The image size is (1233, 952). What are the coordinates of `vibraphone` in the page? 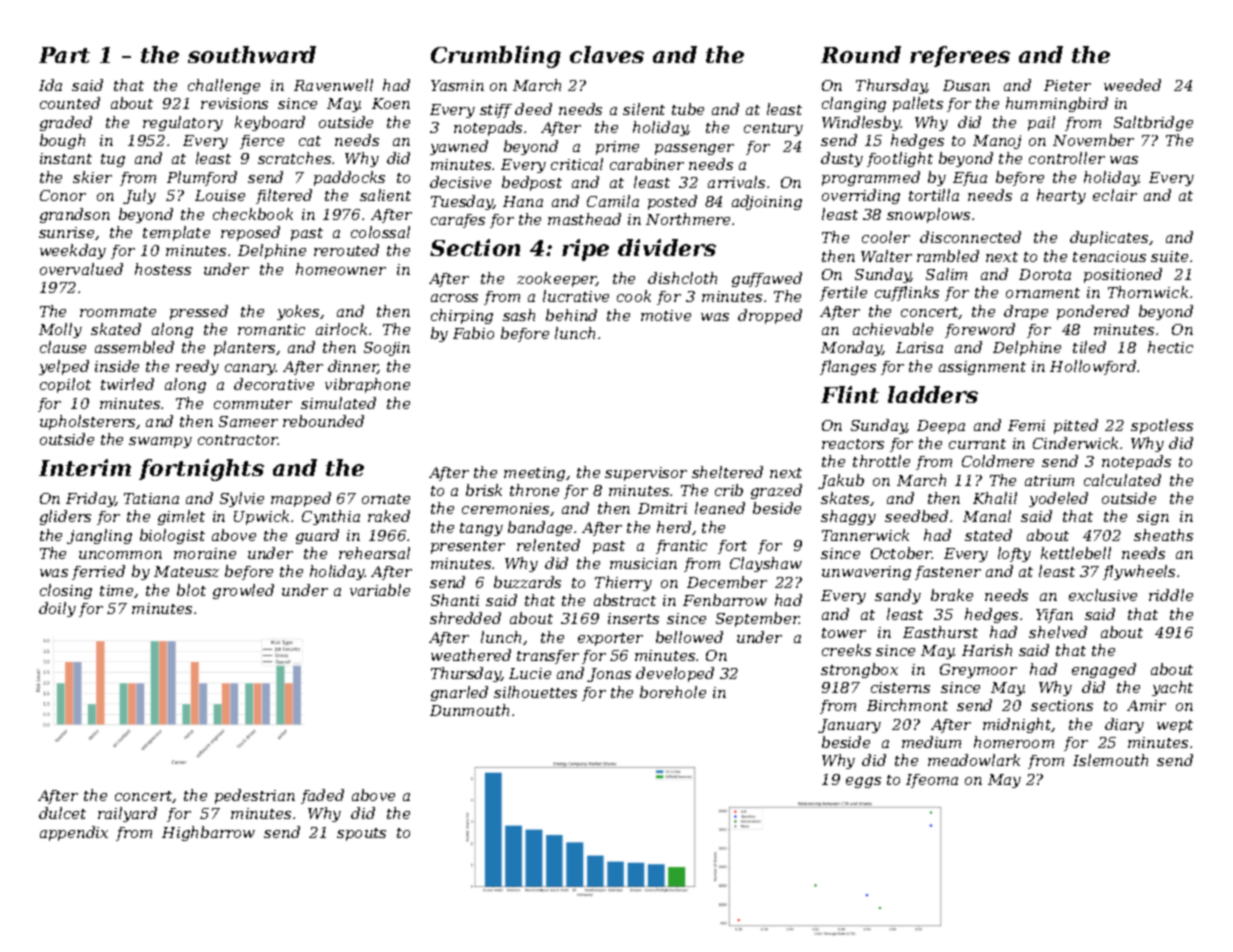 It's located at (367, 385).
